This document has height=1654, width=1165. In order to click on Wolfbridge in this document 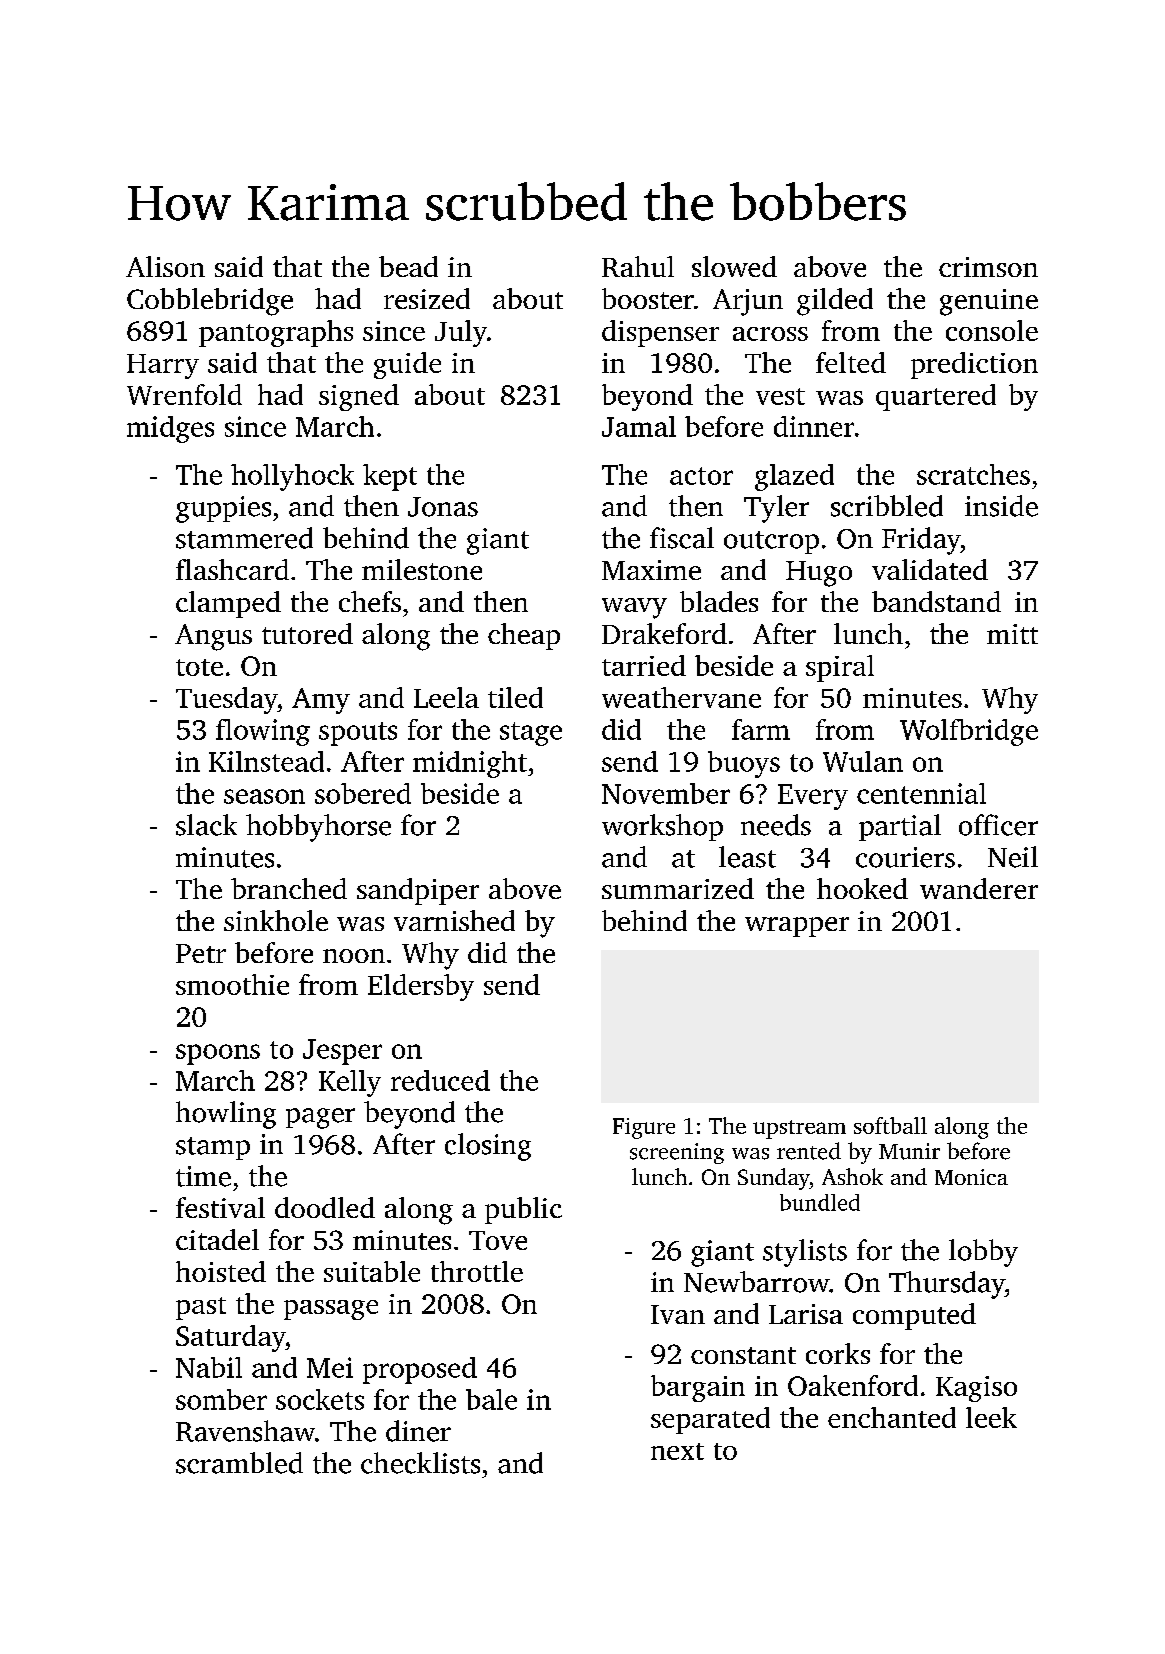, I will do `click(969, 732)`.
